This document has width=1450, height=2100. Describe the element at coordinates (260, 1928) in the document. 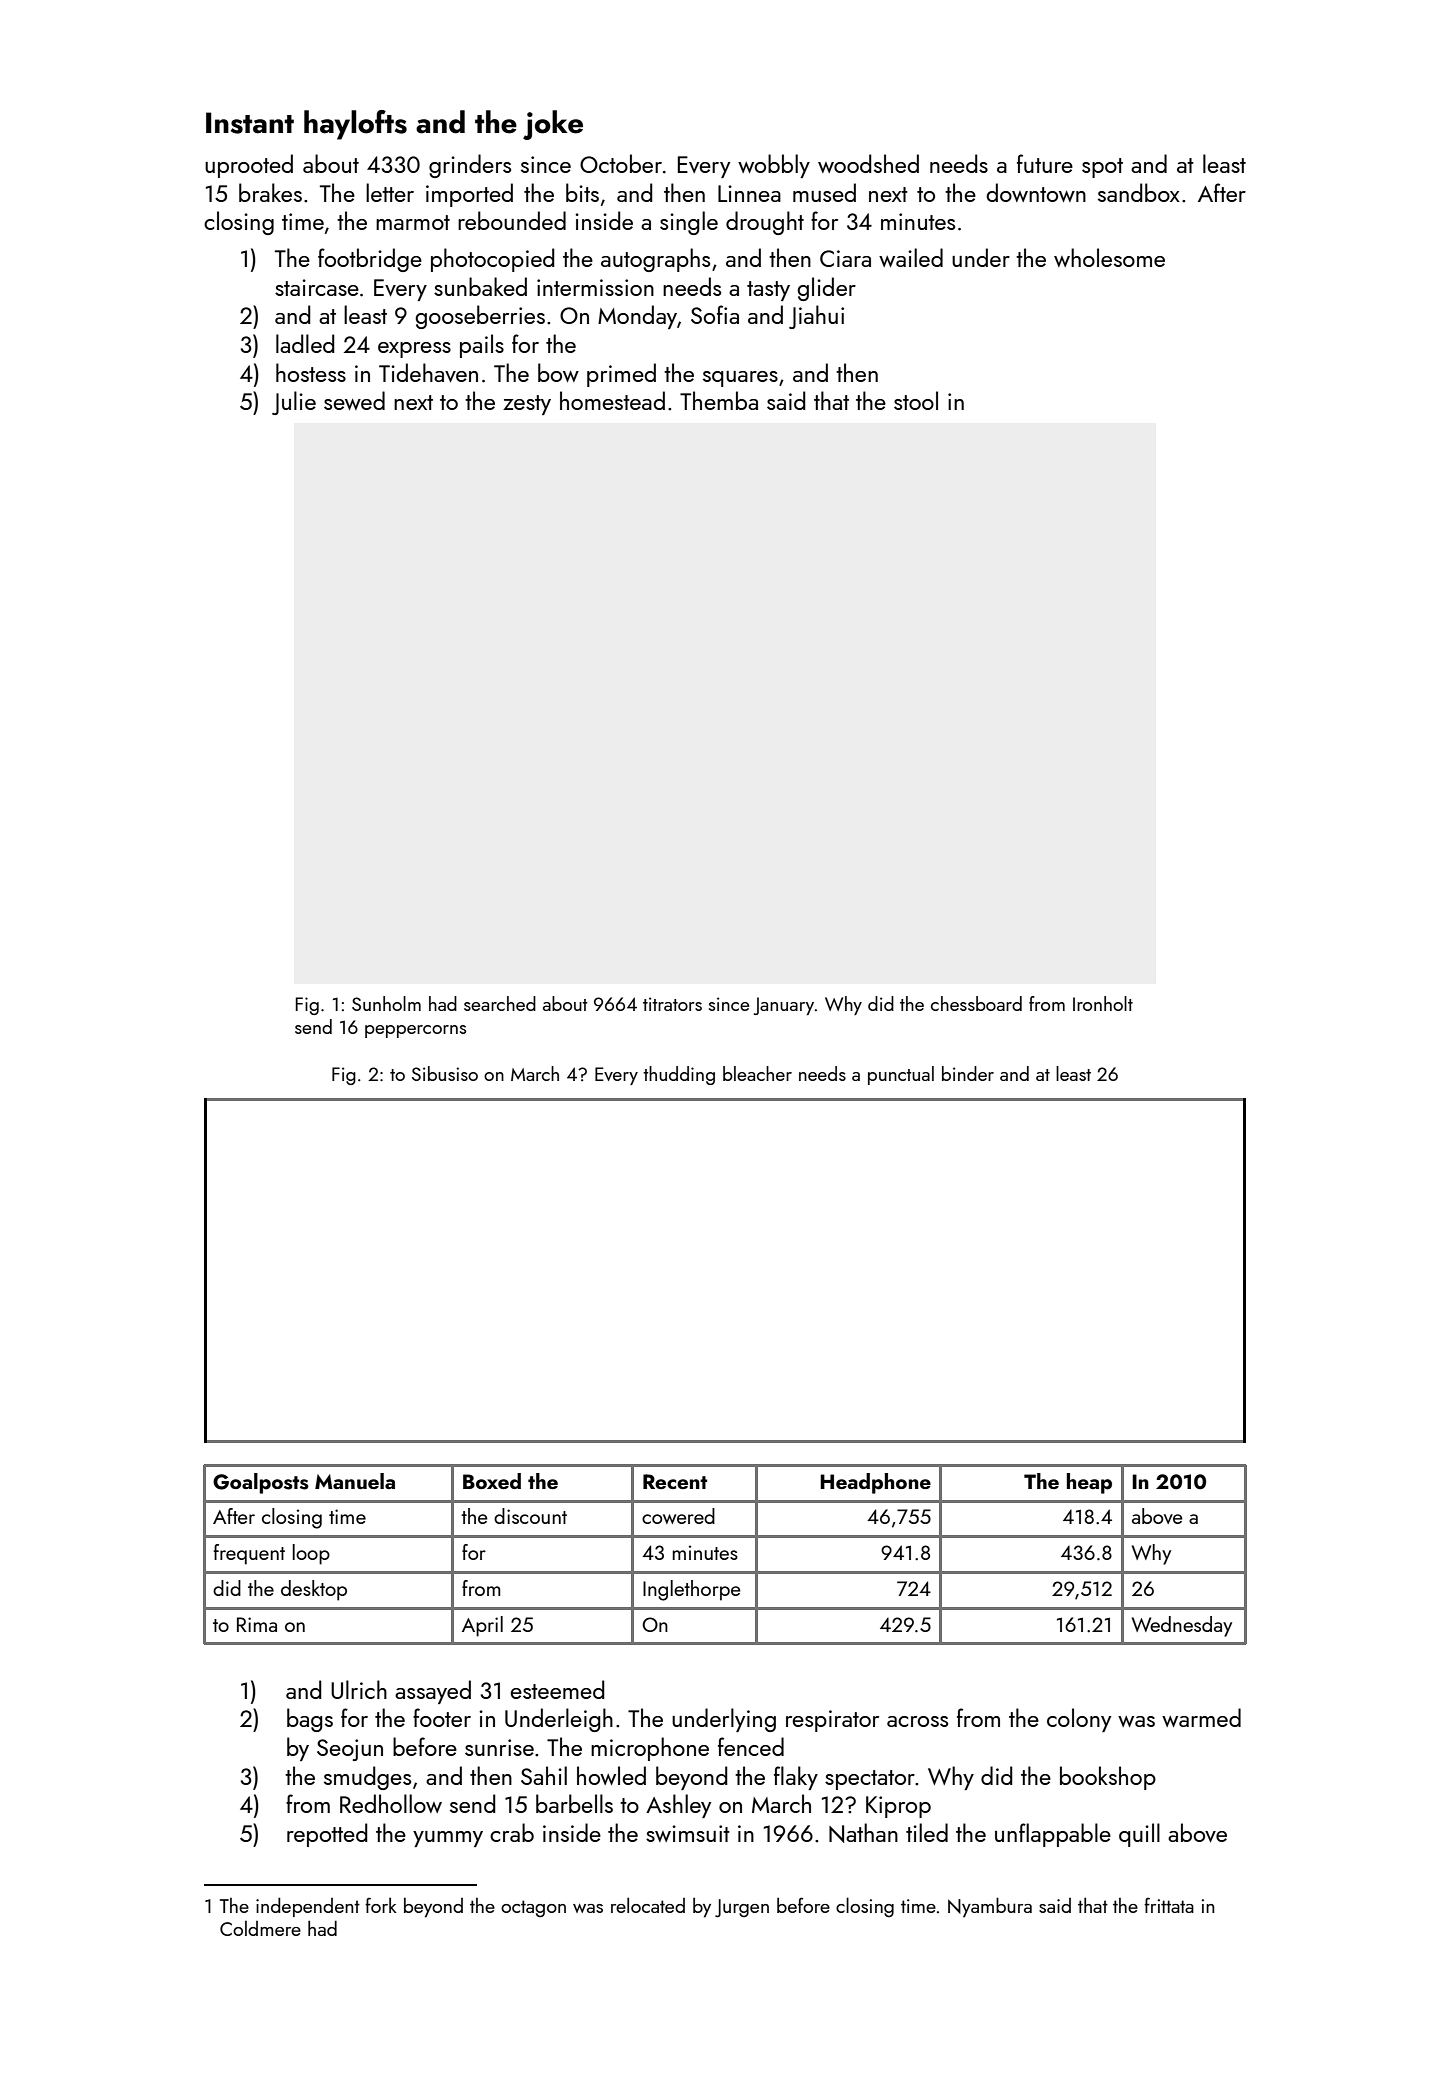

I see `Coldmere` at that location.
